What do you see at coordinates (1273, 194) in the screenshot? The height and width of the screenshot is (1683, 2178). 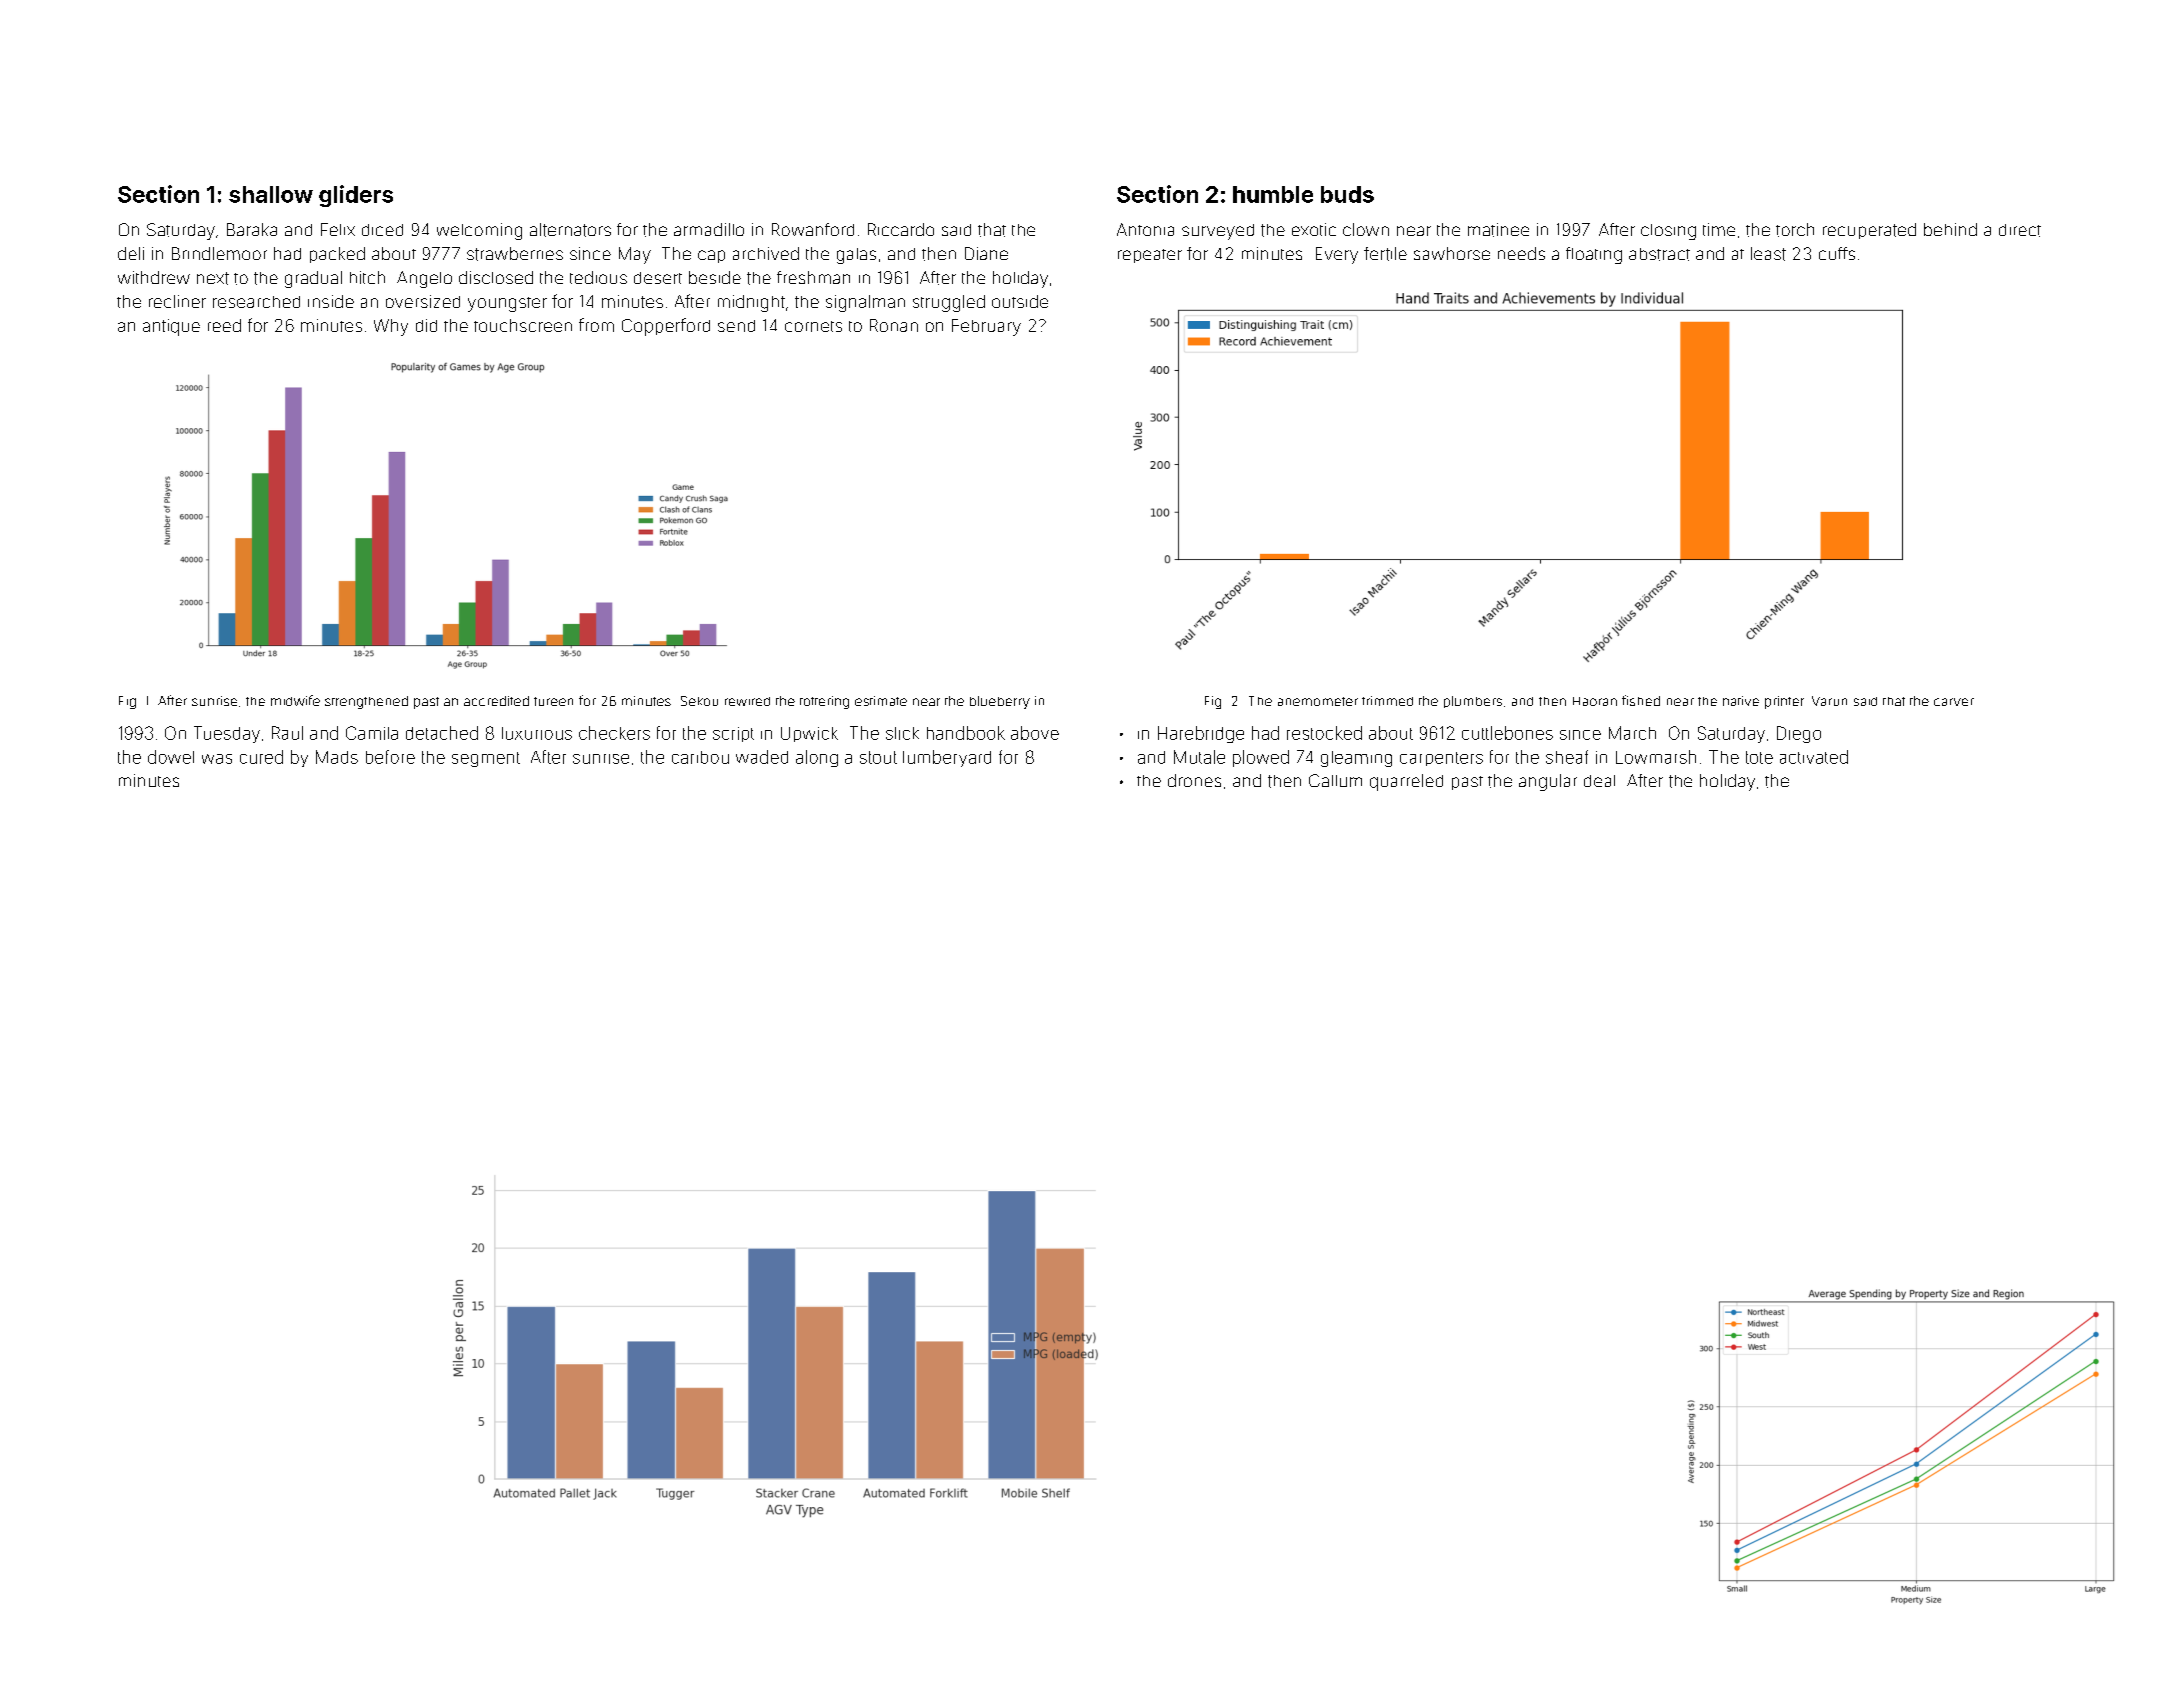 I see `humble` at bounding box center [1273, 194].
